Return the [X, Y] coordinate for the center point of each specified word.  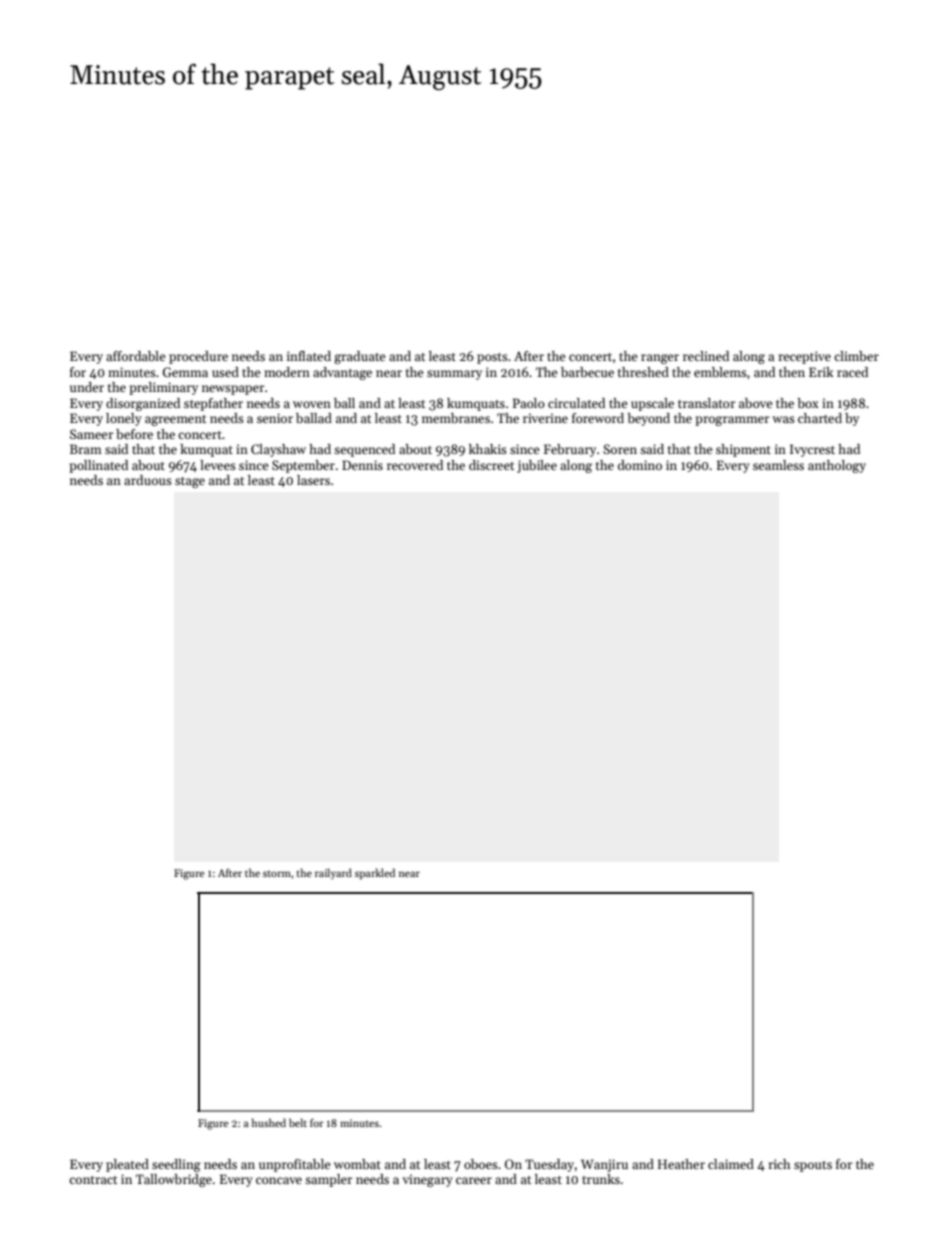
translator [707, 403]
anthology [837, 466]
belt [298, 1122]
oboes [481, 1164]
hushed [269, 1122]
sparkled [375, 873]
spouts [813, 1166]
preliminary [163, 388]
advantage [342, 373]
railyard [333, 873]
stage [190, 482]
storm [277, 874]
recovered [415, 465]
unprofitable [295, 1165]
